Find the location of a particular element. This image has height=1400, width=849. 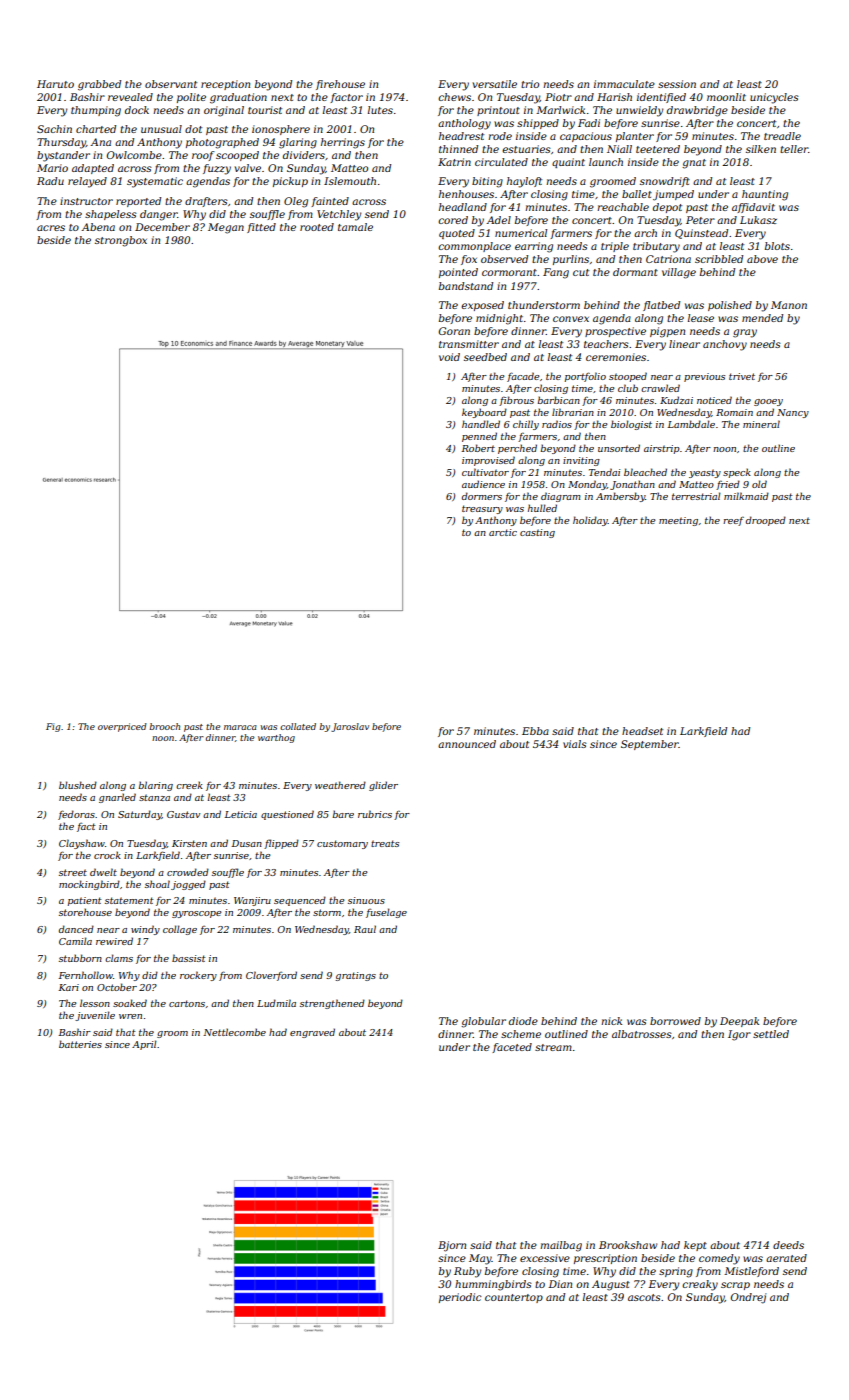

Piotr is located at coordinates (558, 97).
